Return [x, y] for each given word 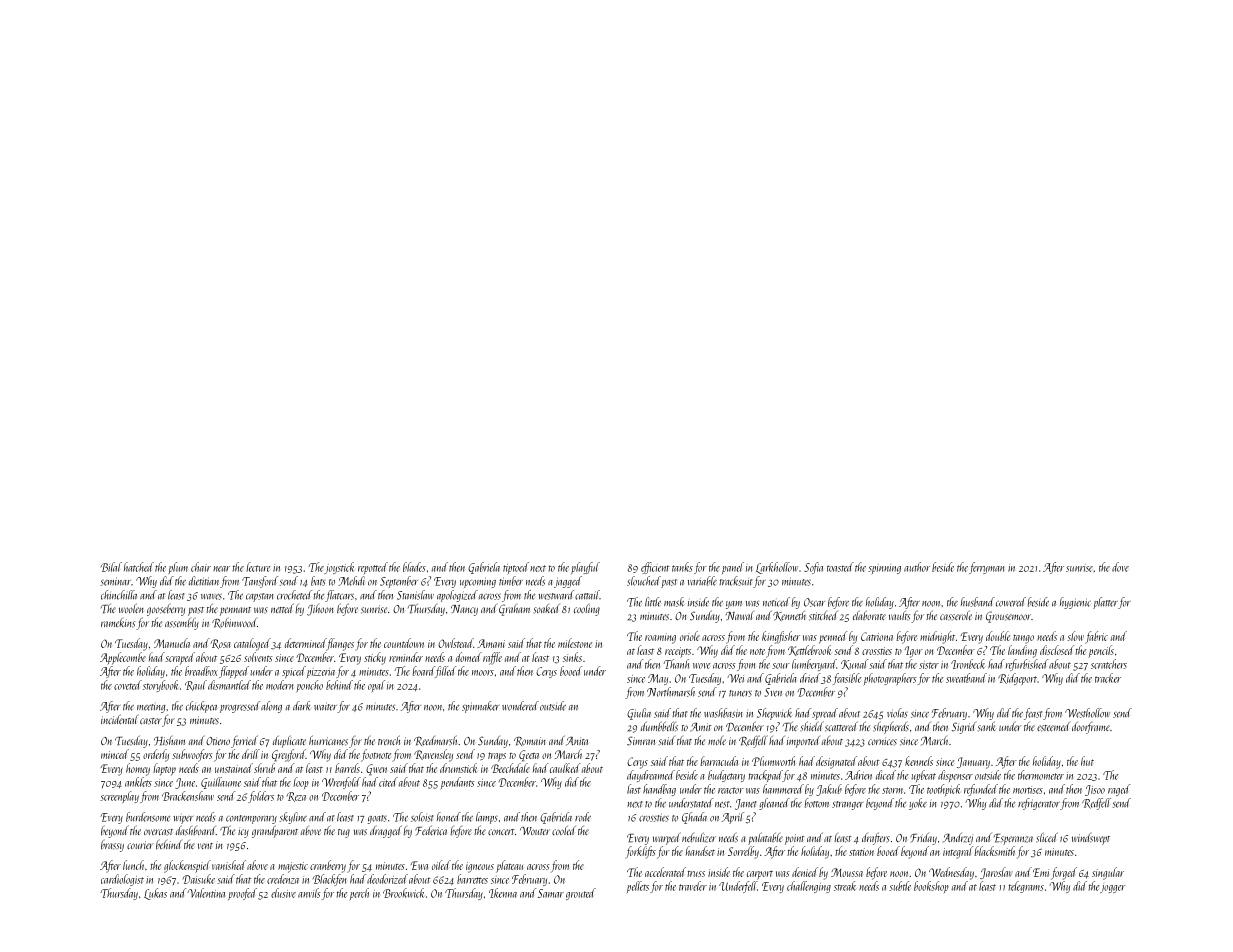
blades [414, 567]
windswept [1091, 839]
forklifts [640, 852]
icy [243, 833]
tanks [682, 567]
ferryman [986, 568]
